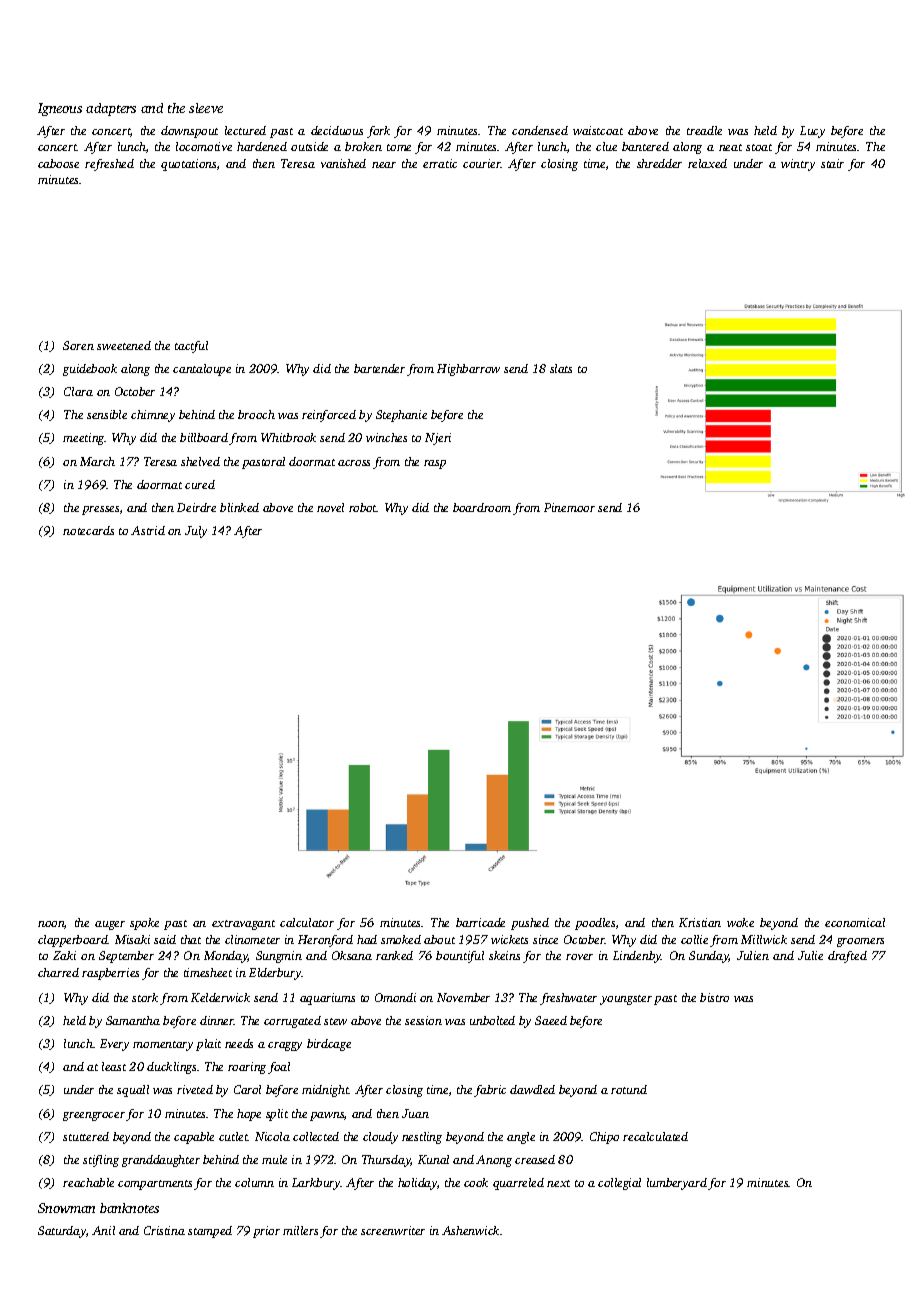  I want to click on clapperboard, so click(73, 941).
